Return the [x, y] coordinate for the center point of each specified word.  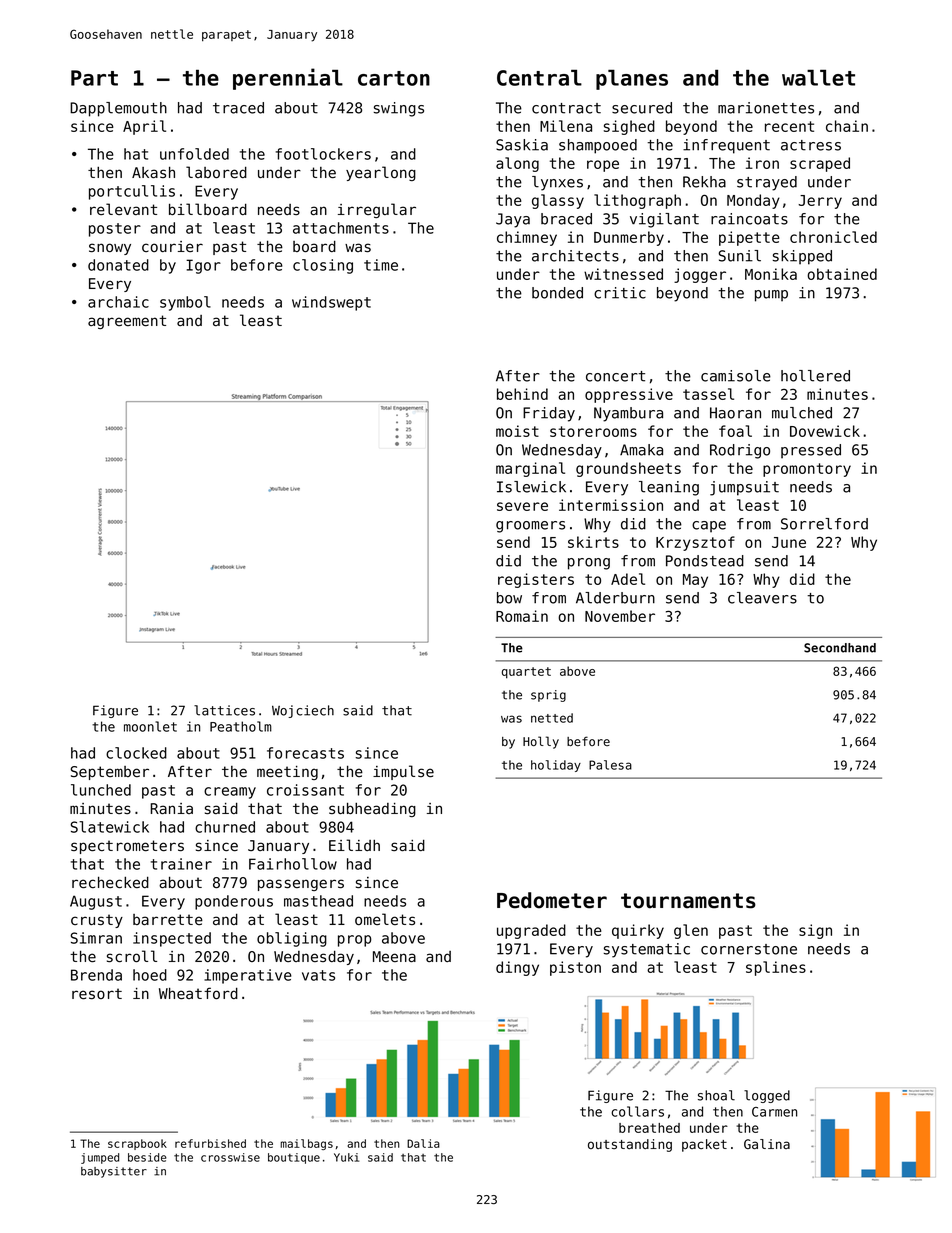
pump [771, 296]
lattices [224, 710]
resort [97, 993]
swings [399, 109]
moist [517, 431]
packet [704, 1145]
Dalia [423, 1143]
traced [238, 108]
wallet [818, 77]
